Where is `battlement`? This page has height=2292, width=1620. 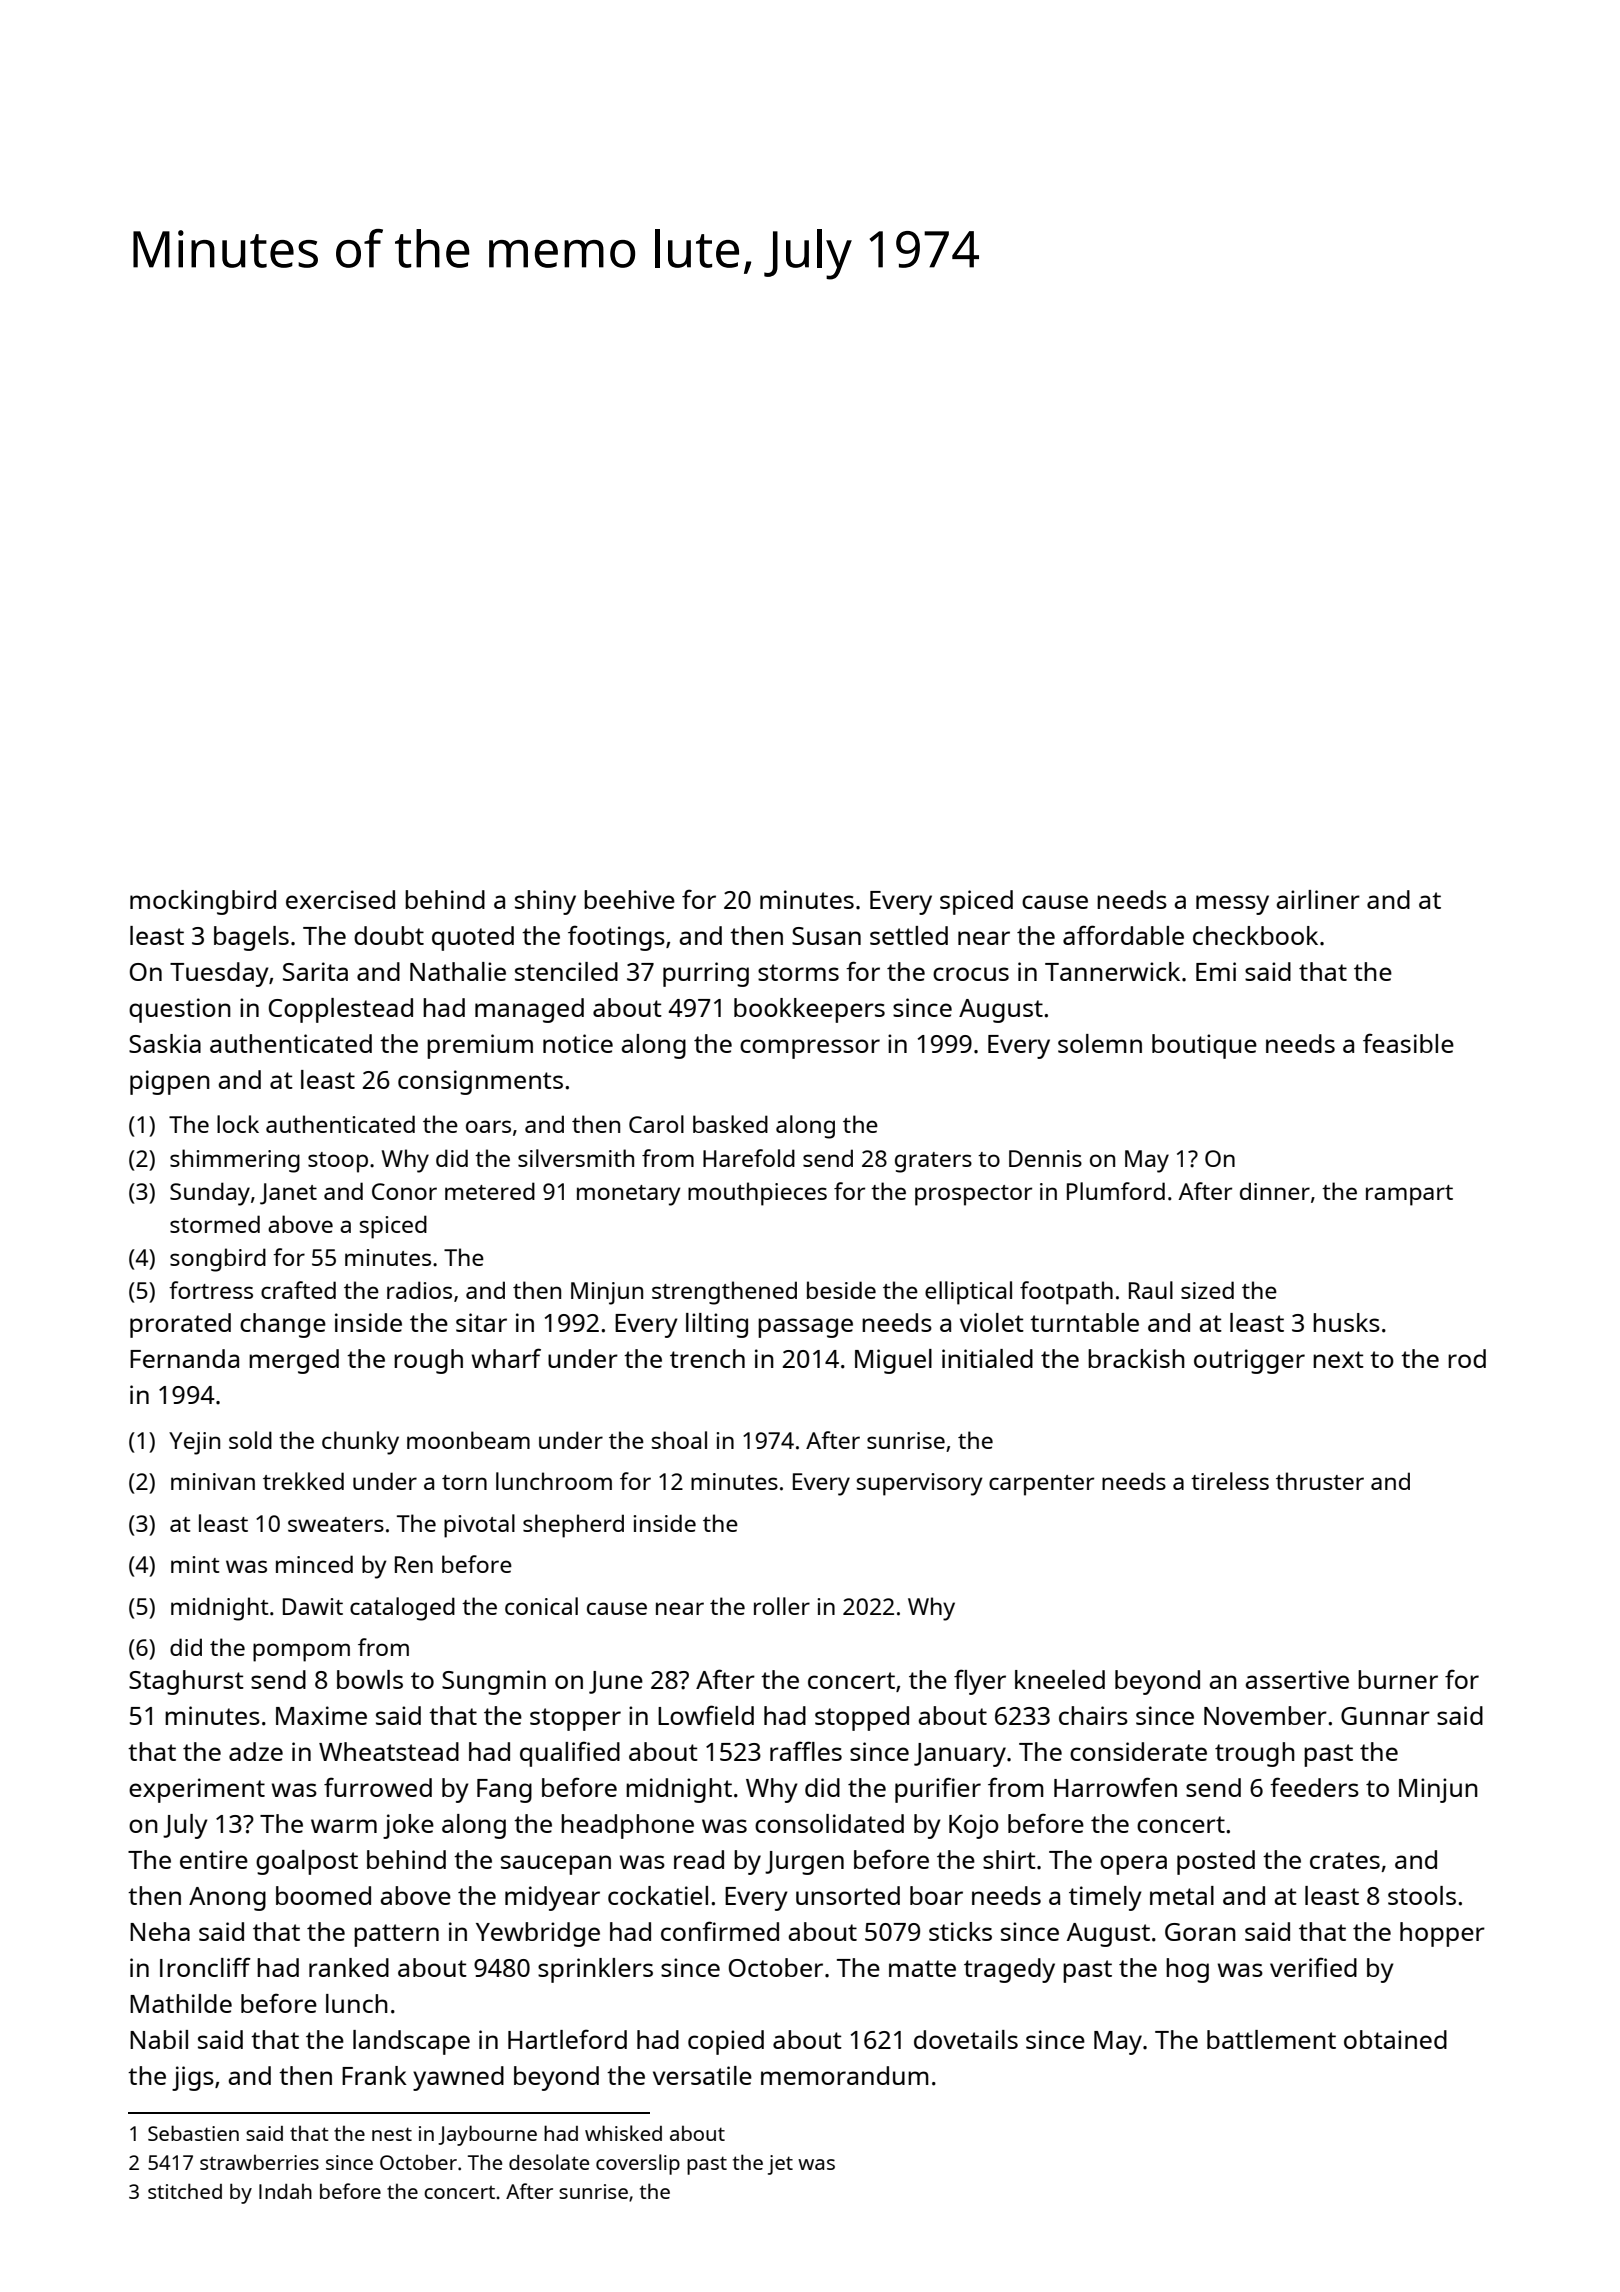
battlement is located at coordinates (1271, 2039).
